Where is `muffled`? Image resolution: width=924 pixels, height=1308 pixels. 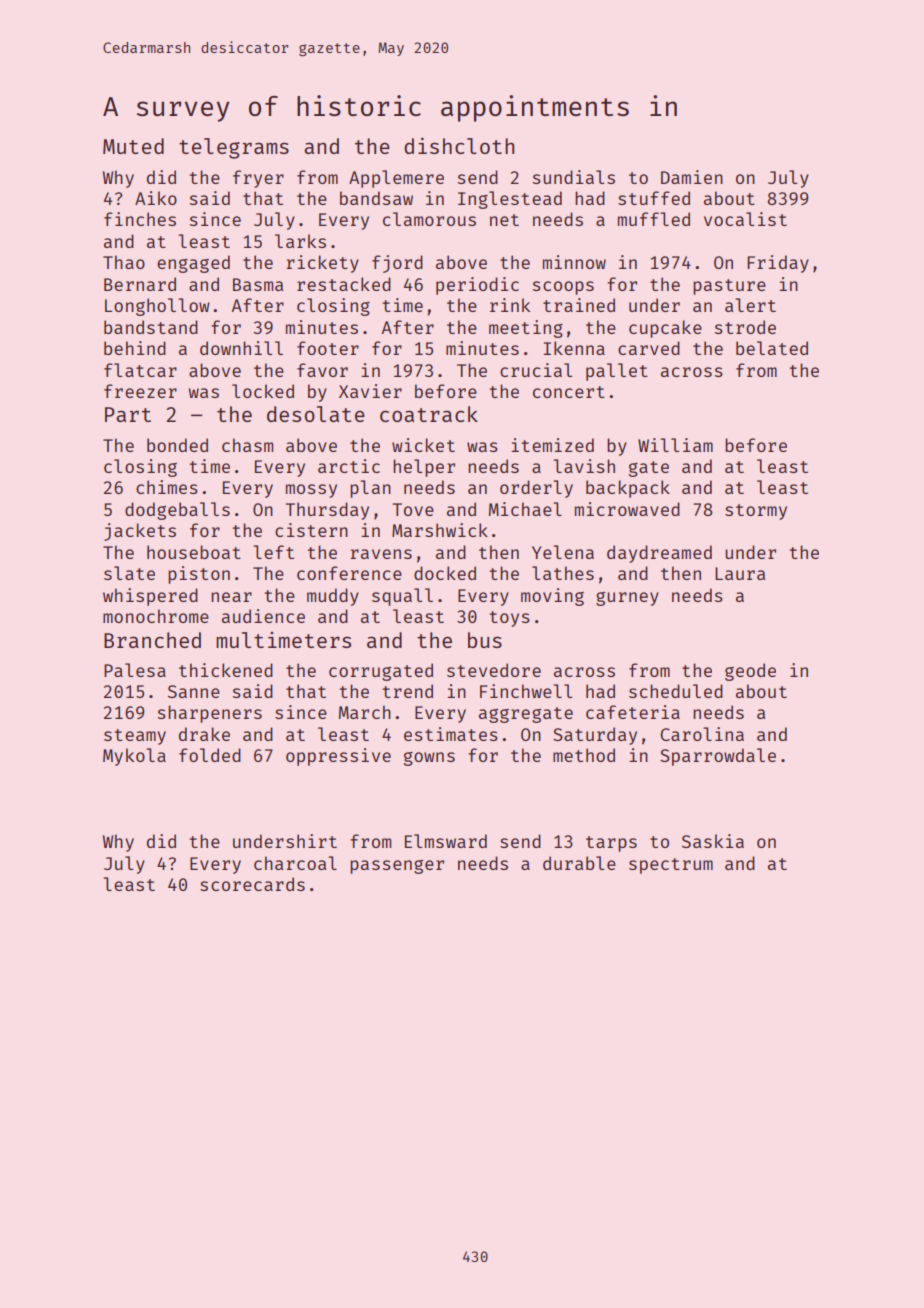
muffled is located at coordinates (654, 219).
